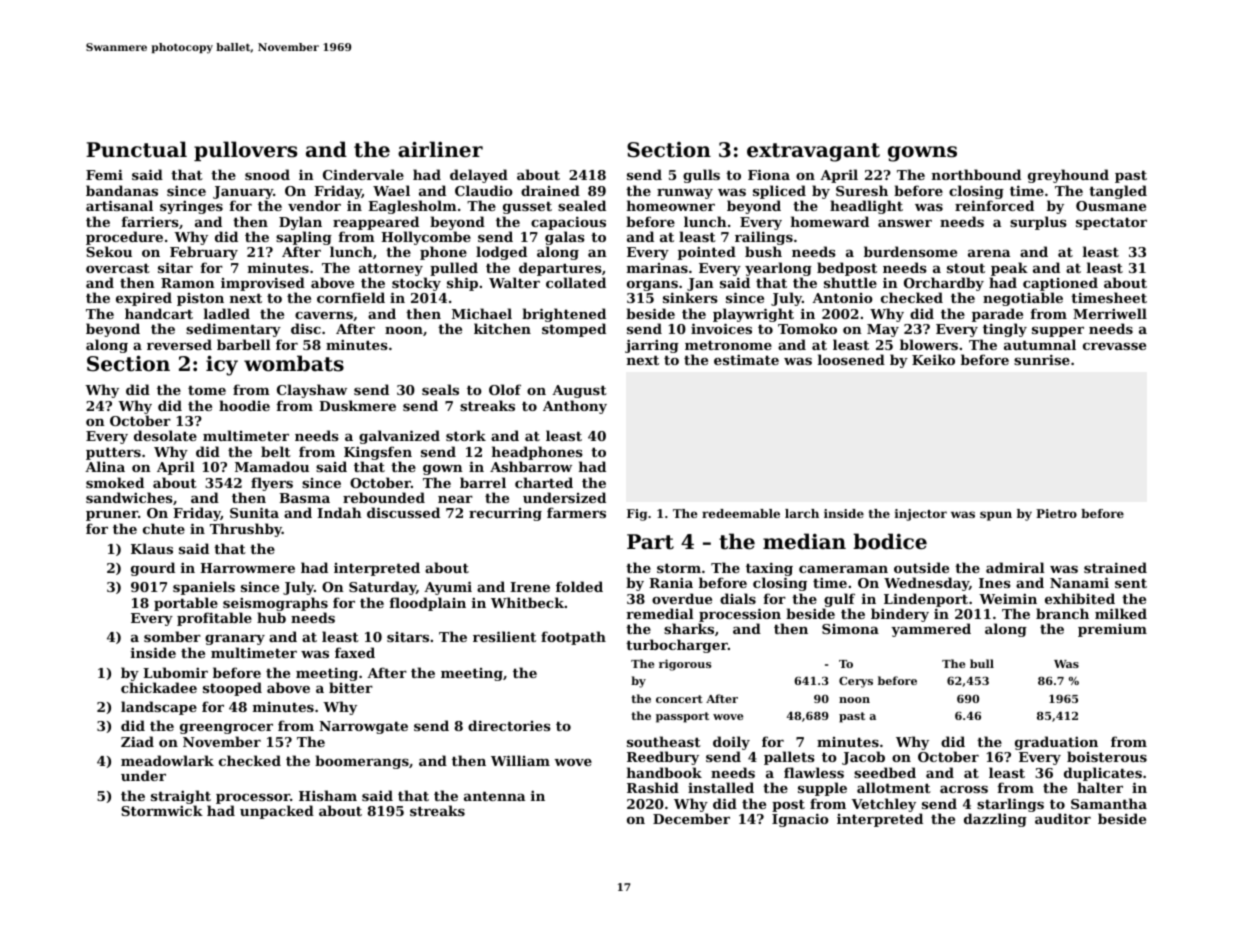 This screenshot has height=952, width=1233. Describe the element at coordinates (233, 330) in the screenshot. I see `sedimentary` at that location.
